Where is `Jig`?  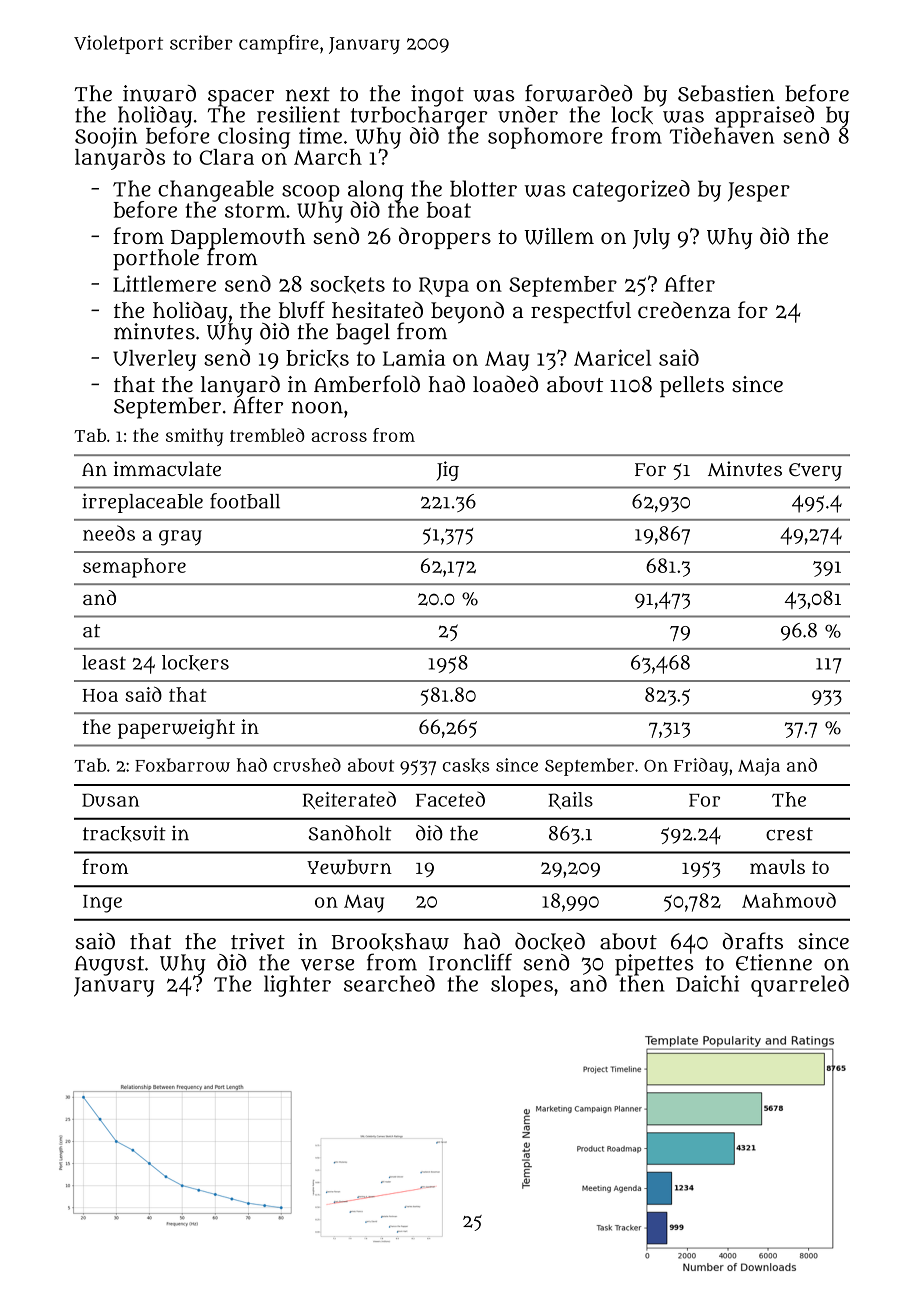 Jig is located at coordinates (447, 471).
